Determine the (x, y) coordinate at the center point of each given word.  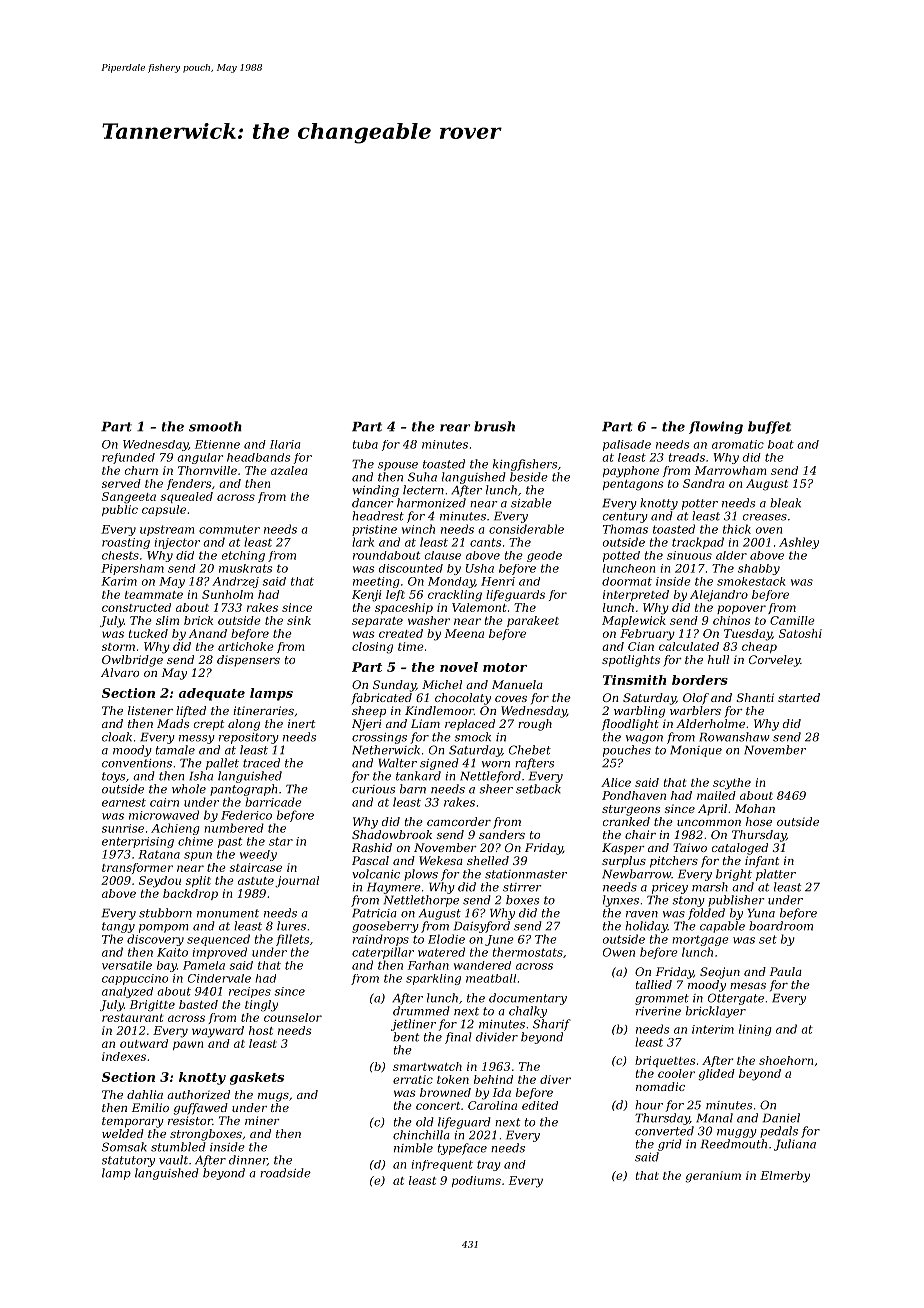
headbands (258, 457)
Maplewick (634, 621)
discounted (411, 568)
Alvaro (120, 672)
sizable (531, 503)
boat (781, 444)
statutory (128, 1161)
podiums (476, 1181)
